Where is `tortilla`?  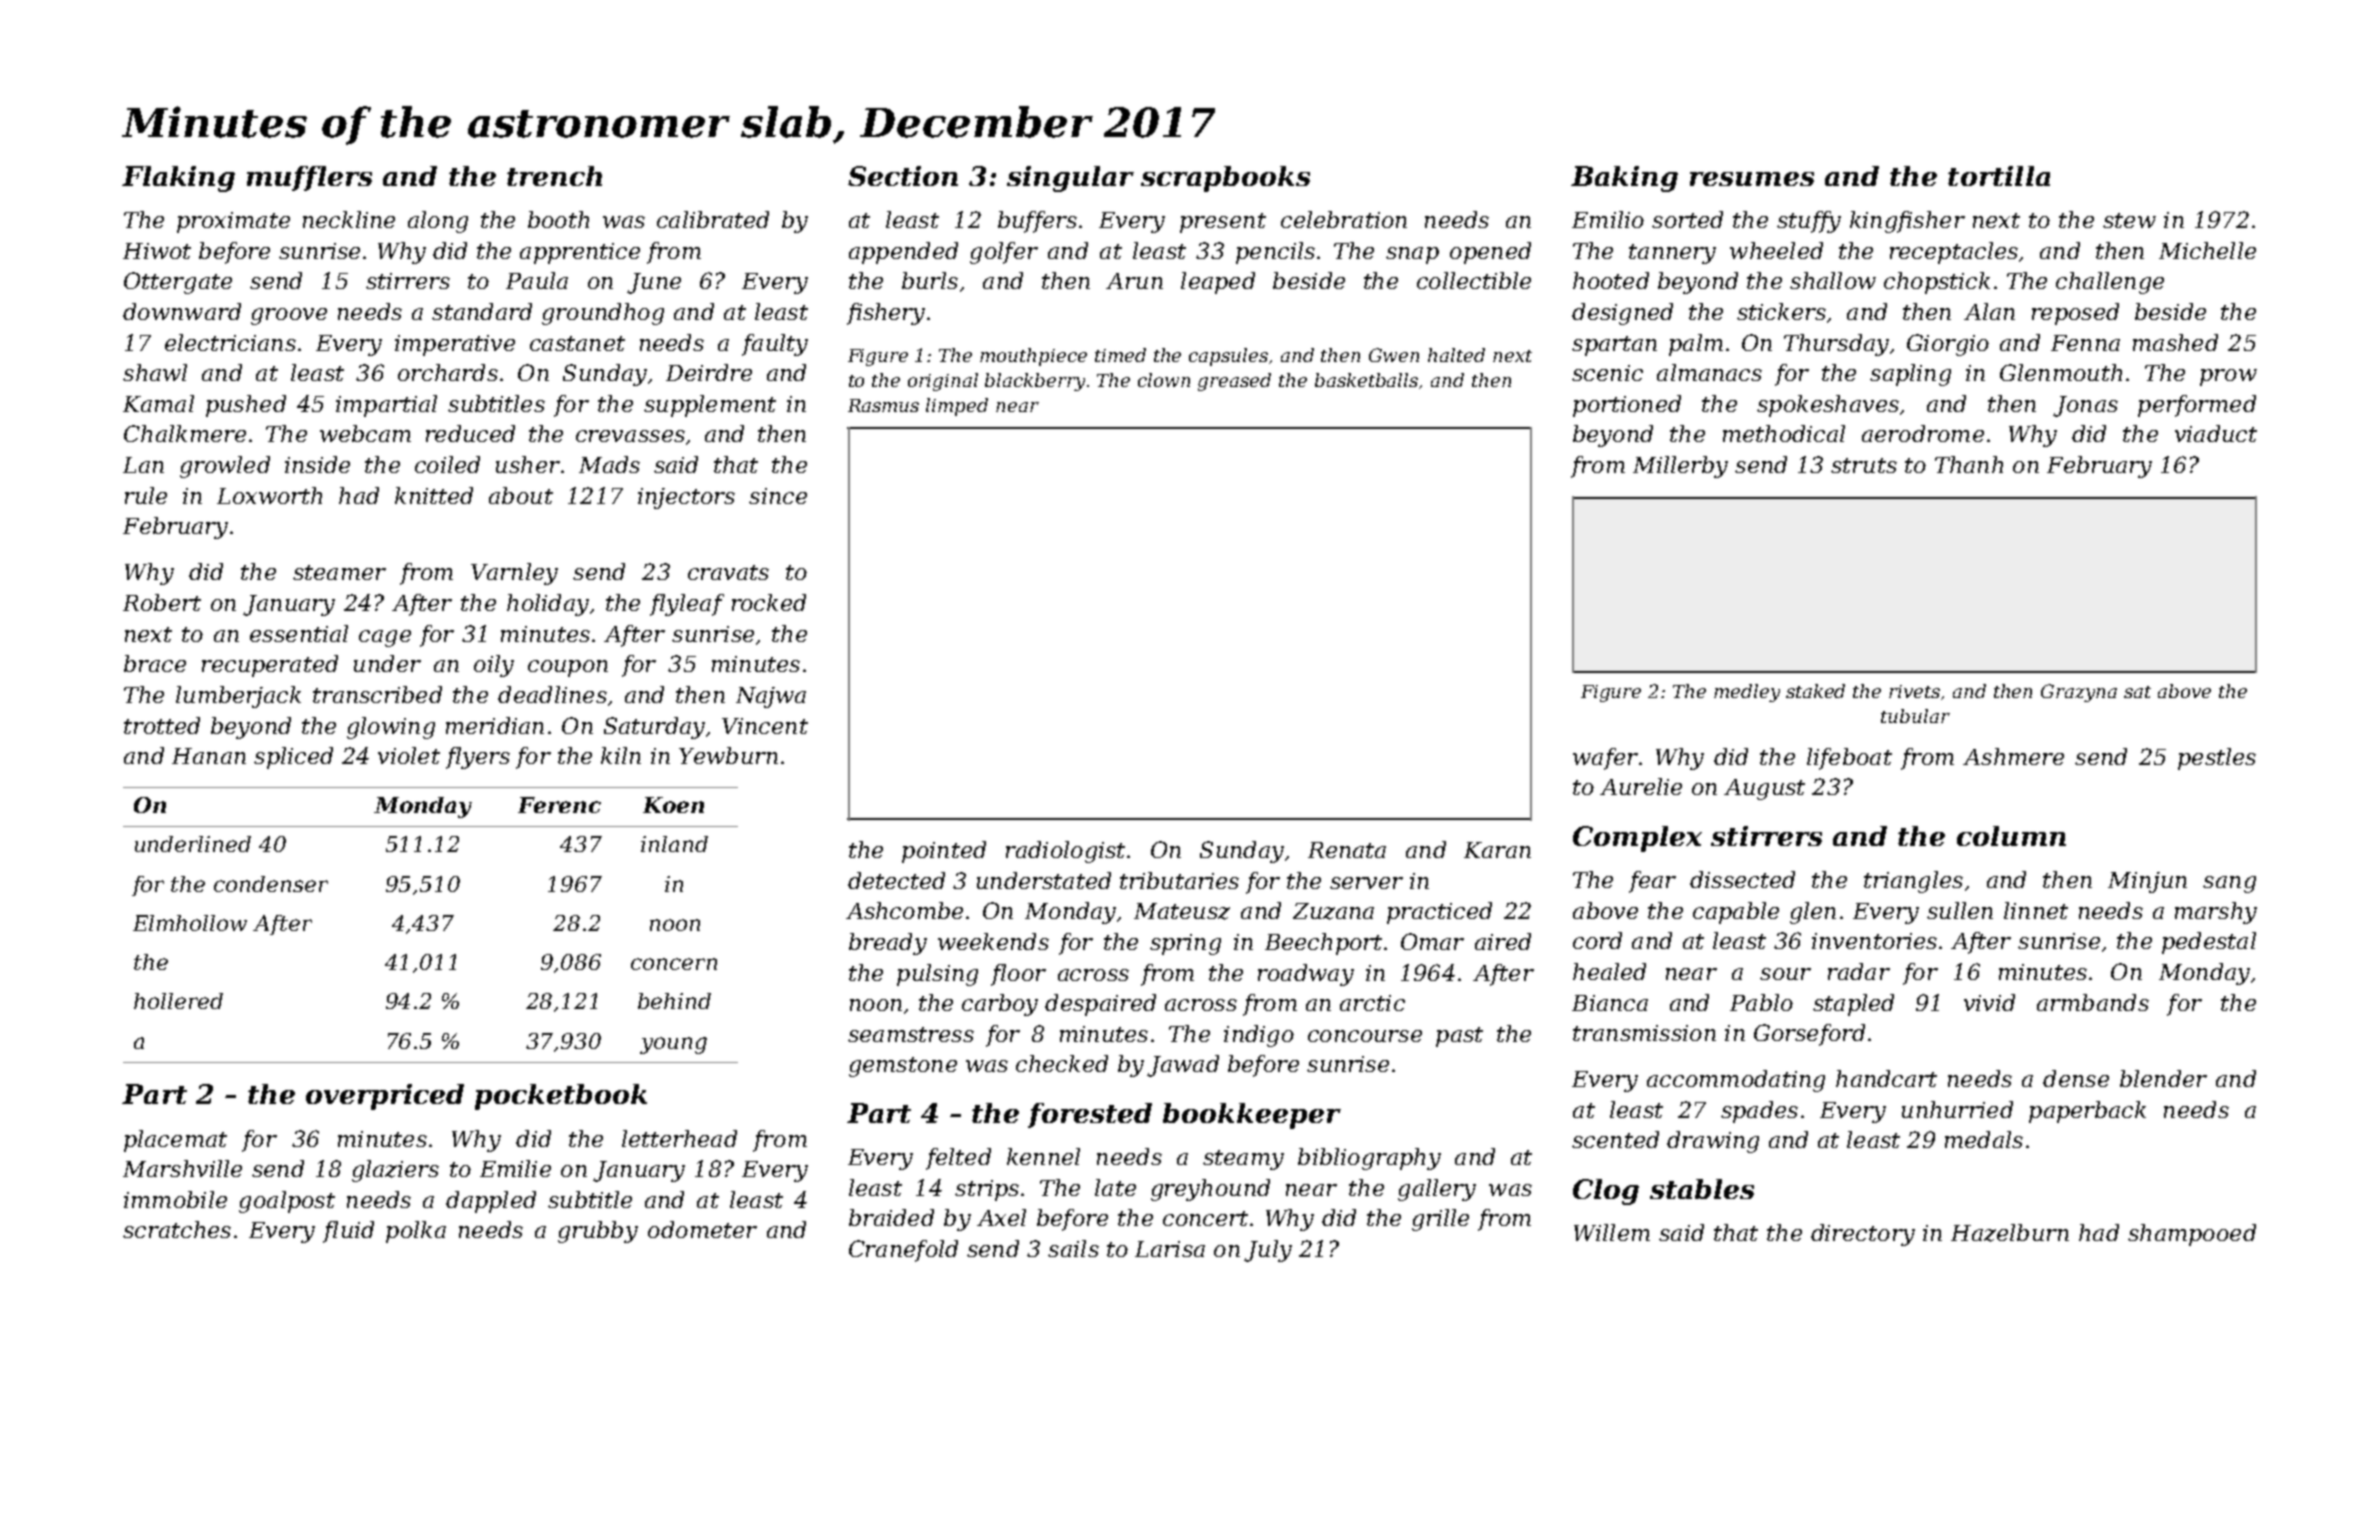
tortilla is located at coordinates (1999, 176).
